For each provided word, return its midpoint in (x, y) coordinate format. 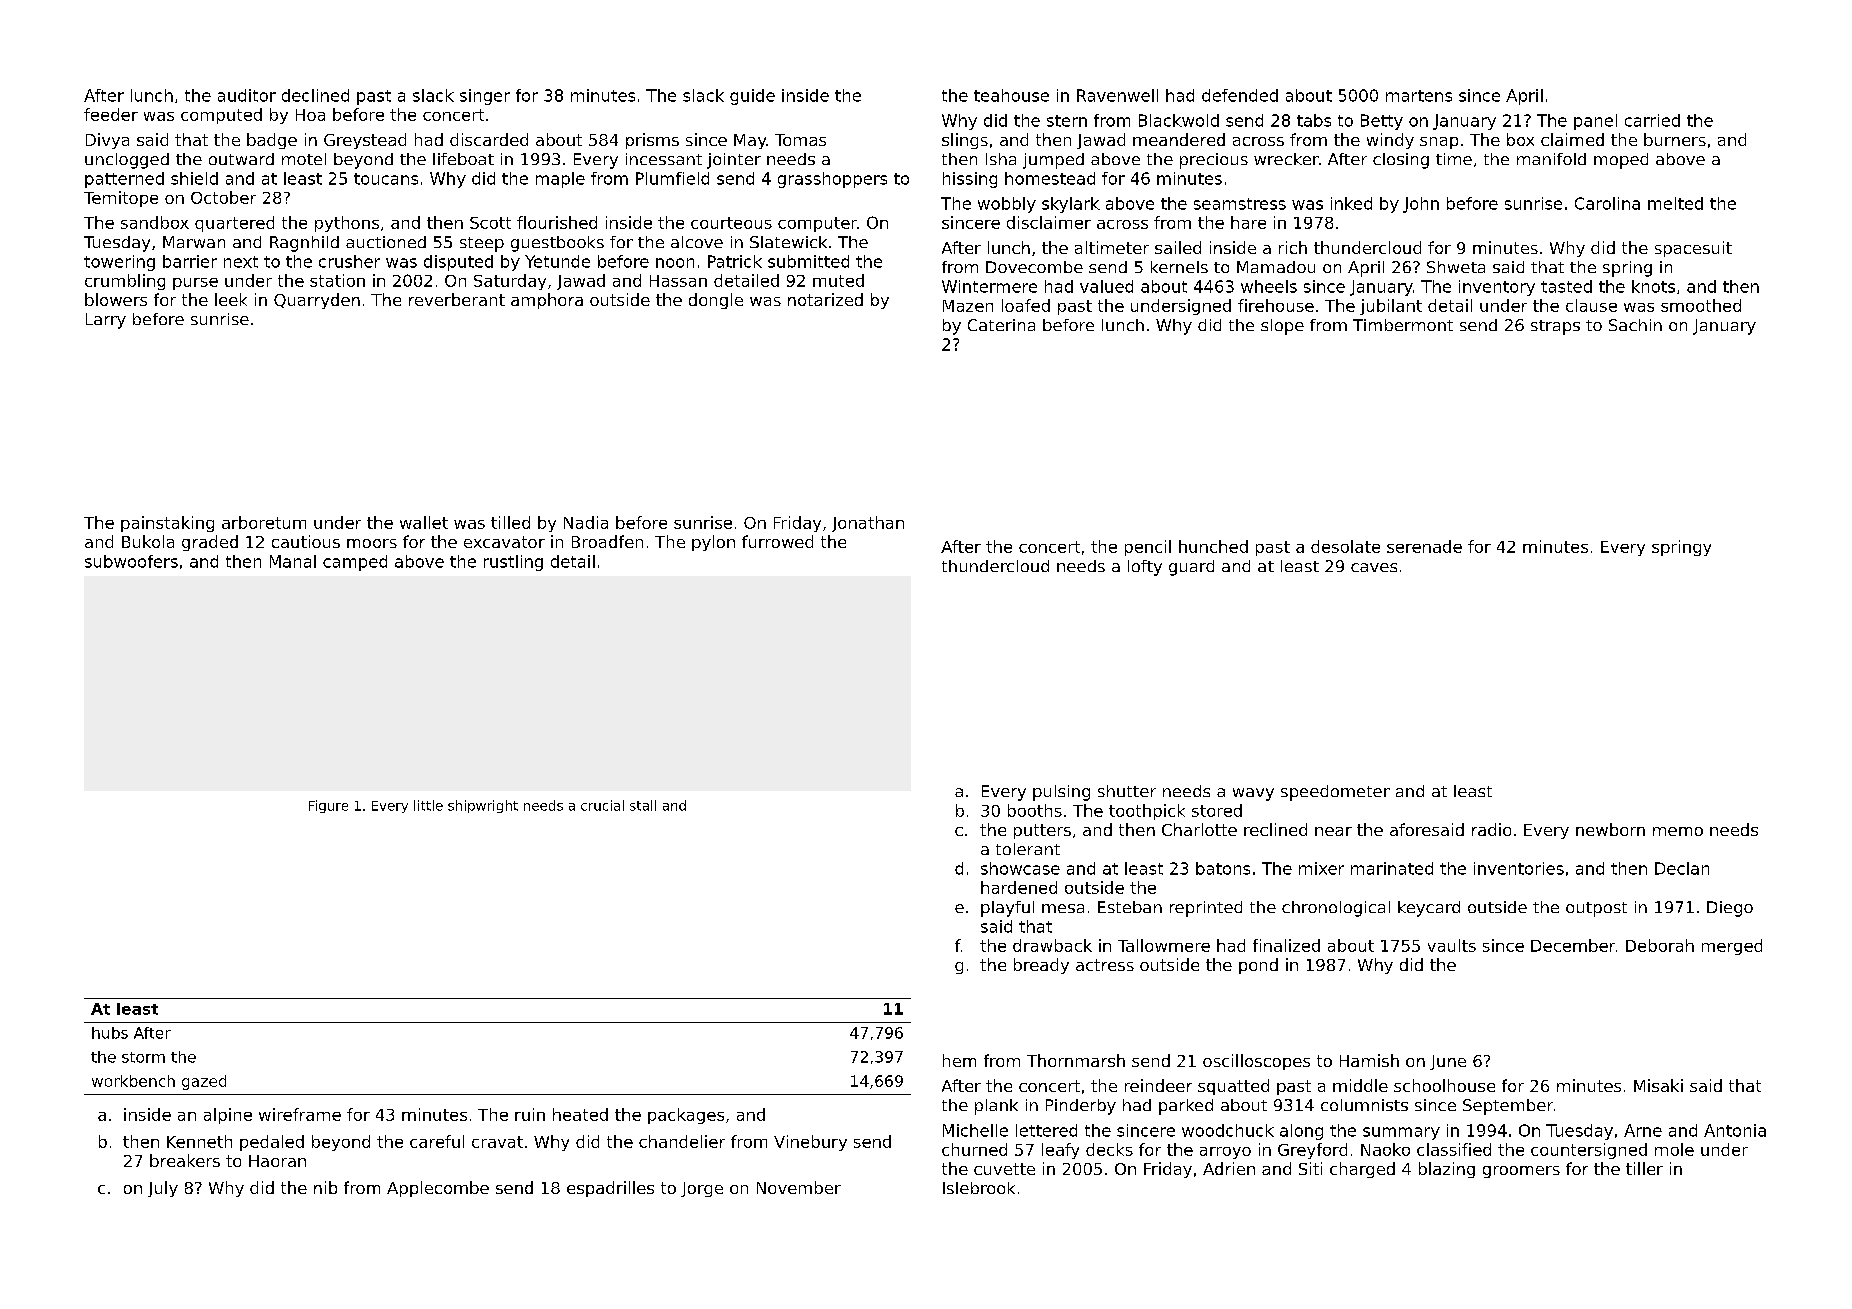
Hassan (678, 281)
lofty (1145, 568)
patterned (124, 180)
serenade (1424, 546)
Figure (328, 806)
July (163, 1189)
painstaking (167, 524)
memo (1678, 831)
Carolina (1607, 203)
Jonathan (868, 524)
